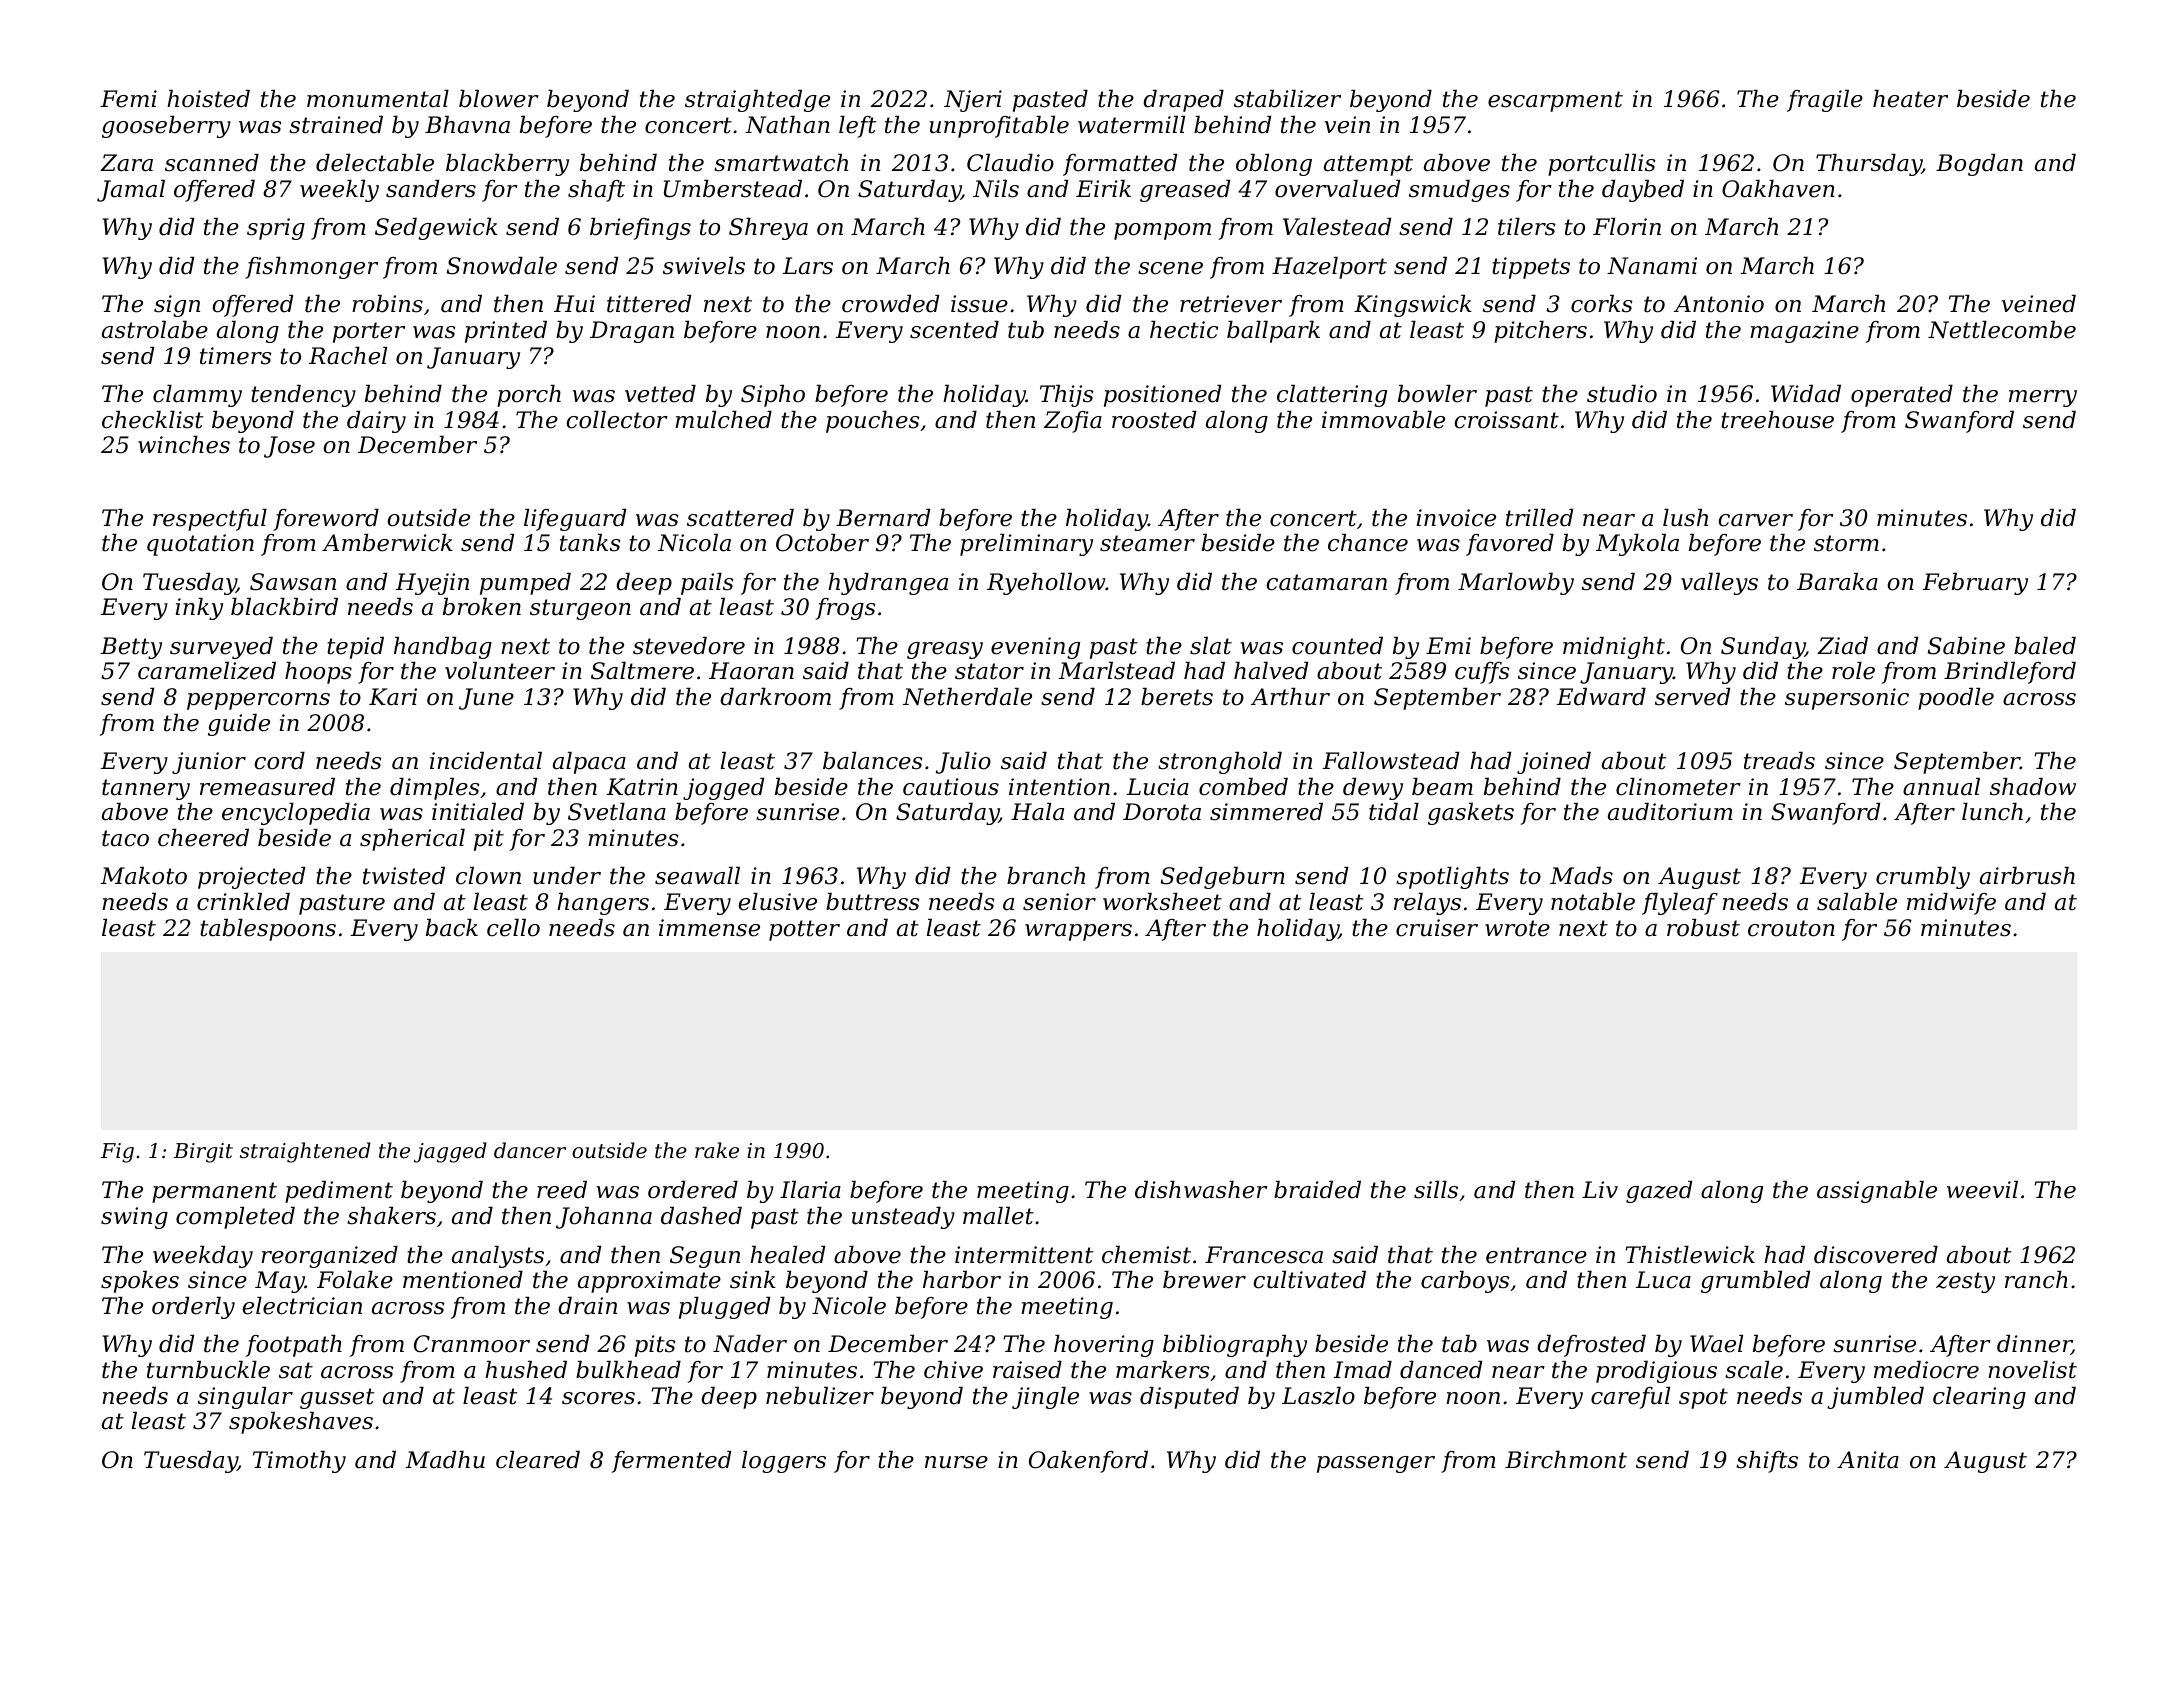 This screenshot has width=2178, height=1683. I want to click on Julio, so click(963, 763).
